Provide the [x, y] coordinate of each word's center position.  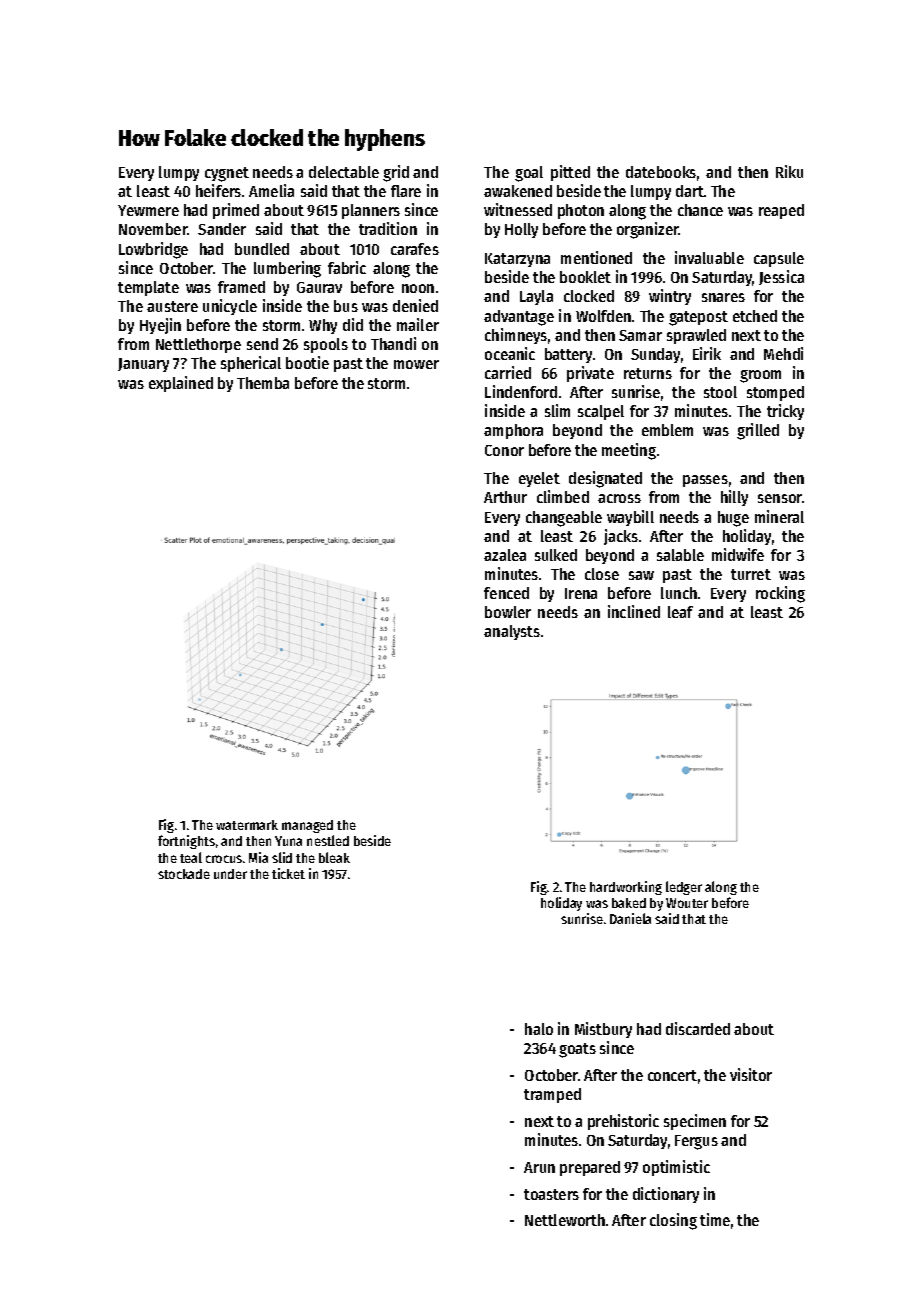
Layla [536, 297]
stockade [184, 874]
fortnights [186, 842]
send [262, 344]
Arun [539, 1167]
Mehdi [783, 353]
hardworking [626, 888]
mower [416, 364]
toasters [551, 1194]
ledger [684, 888]
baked [629, 903]
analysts [512, 632]
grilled [758, 431]
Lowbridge [153, 250]
